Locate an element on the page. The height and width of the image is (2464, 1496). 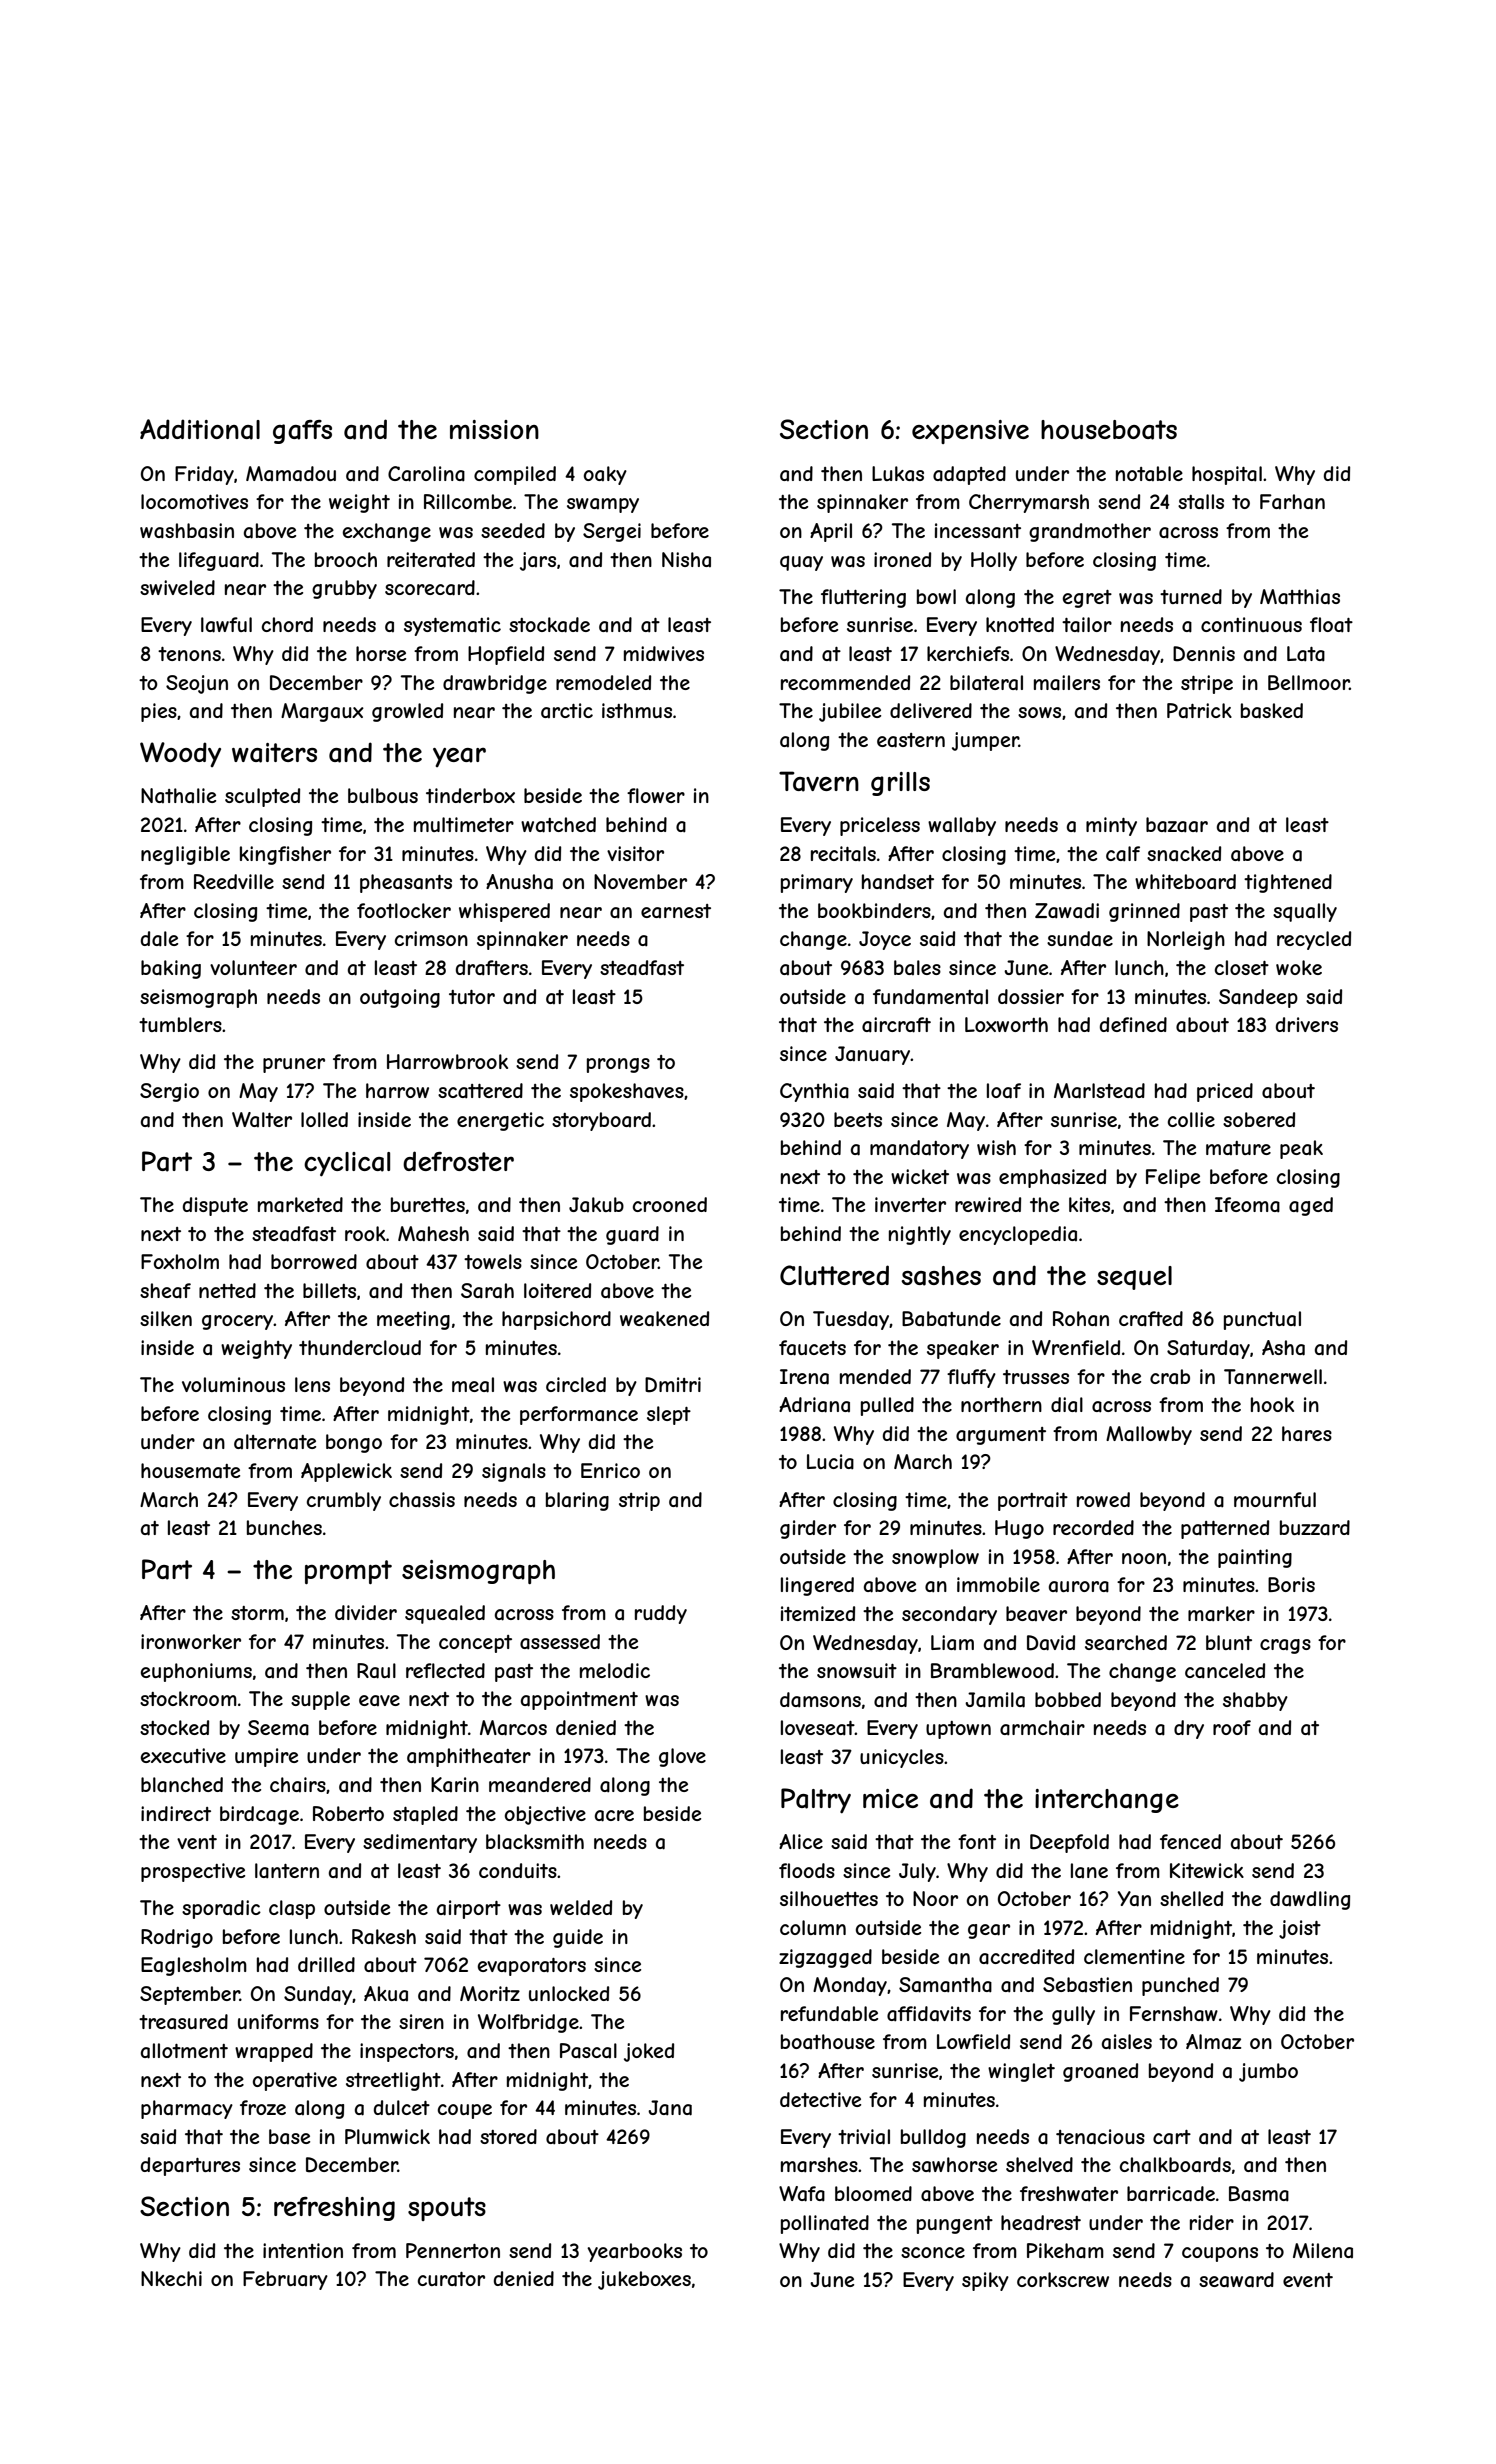
expensive is located at coordinates (970, 432).
